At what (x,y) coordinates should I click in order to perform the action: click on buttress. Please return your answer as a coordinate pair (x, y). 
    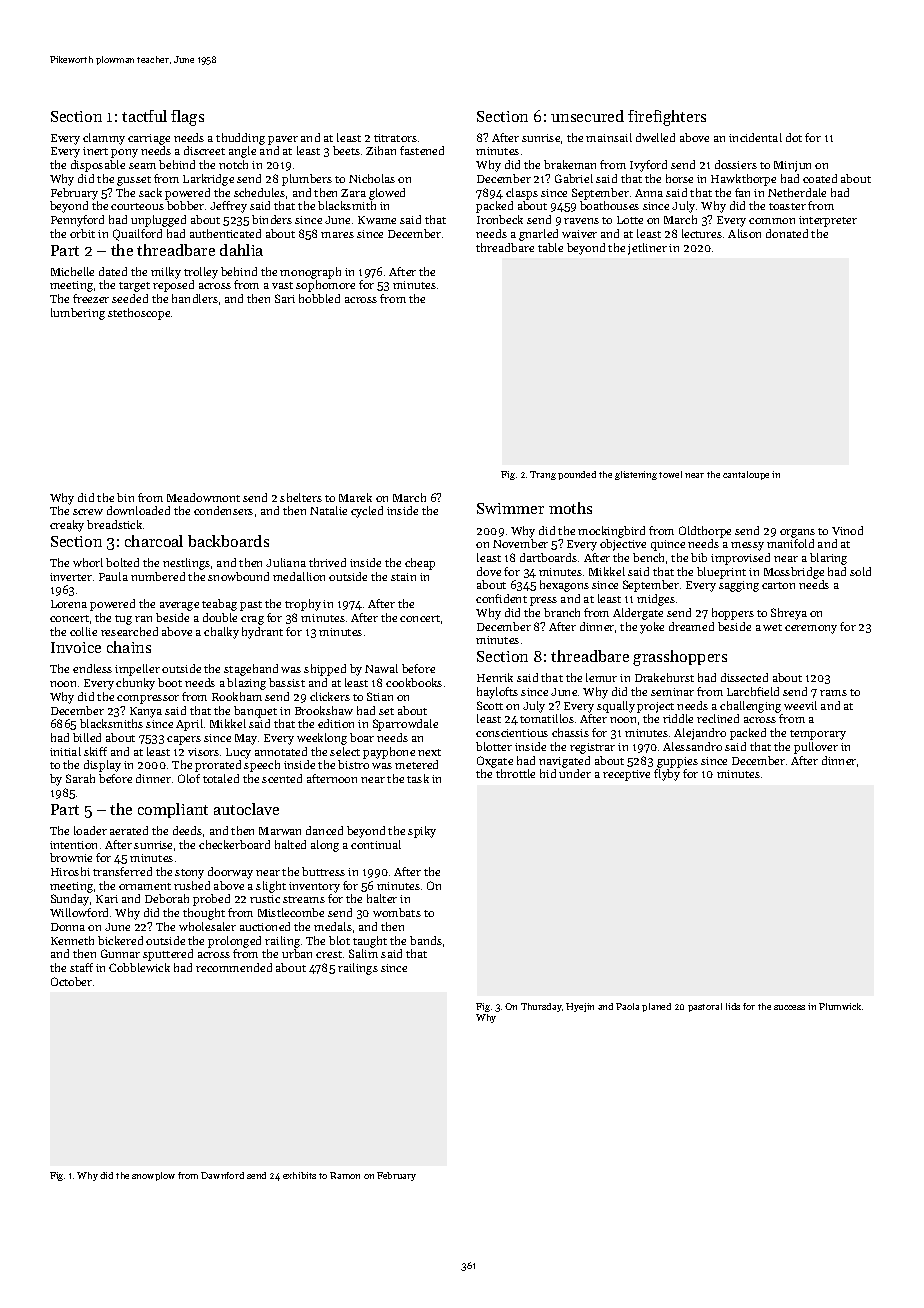
    Looking at the image, I should click on (323, 871).
